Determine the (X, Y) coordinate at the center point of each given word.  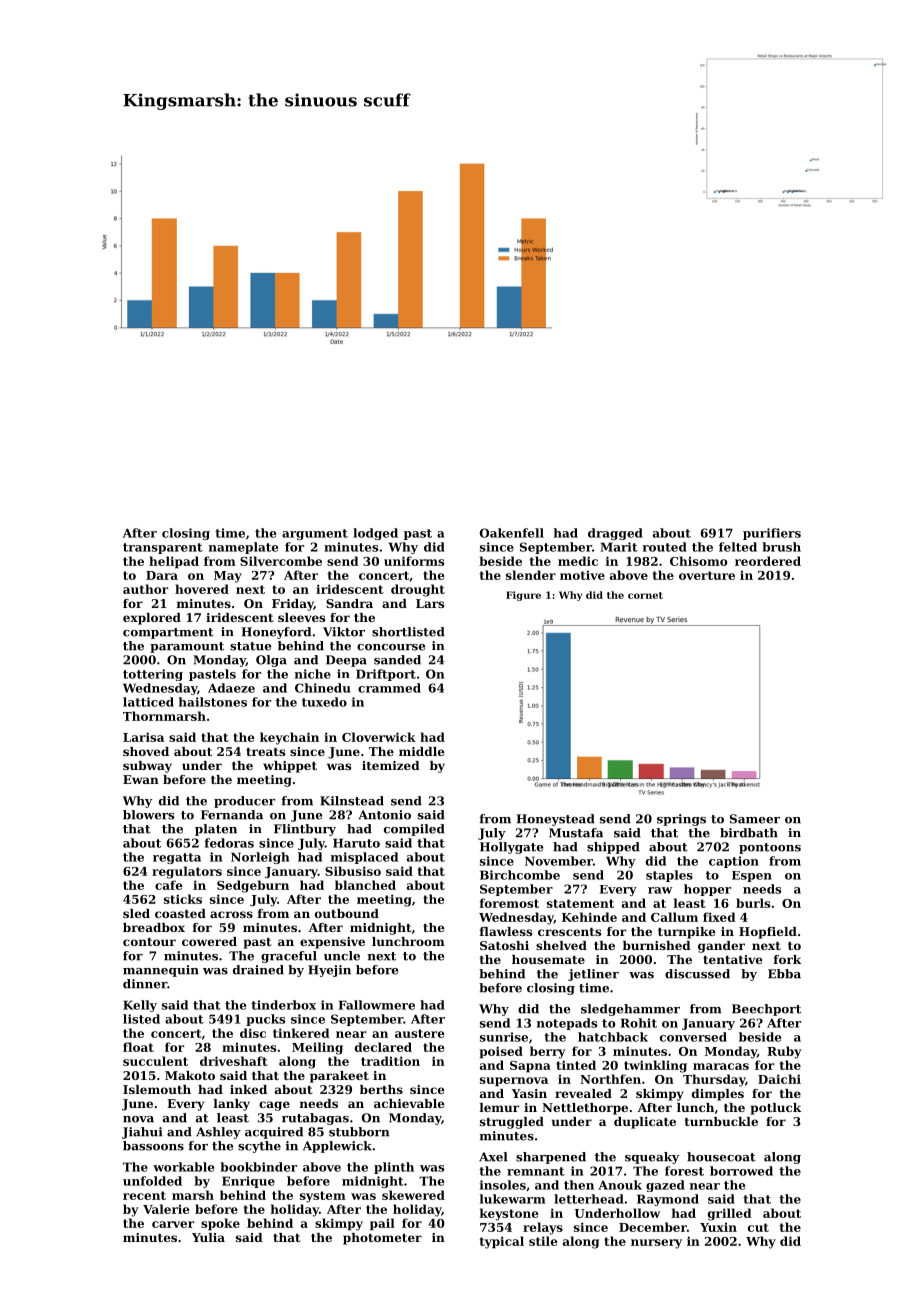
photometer (382, 1239)
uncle (342, 956)
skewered (413, 1195)
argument (315, 534)
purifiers (772, 534)
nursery (656, 1244)
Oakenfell (512, 533)
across (231, 914)
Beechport (766, 1010)
